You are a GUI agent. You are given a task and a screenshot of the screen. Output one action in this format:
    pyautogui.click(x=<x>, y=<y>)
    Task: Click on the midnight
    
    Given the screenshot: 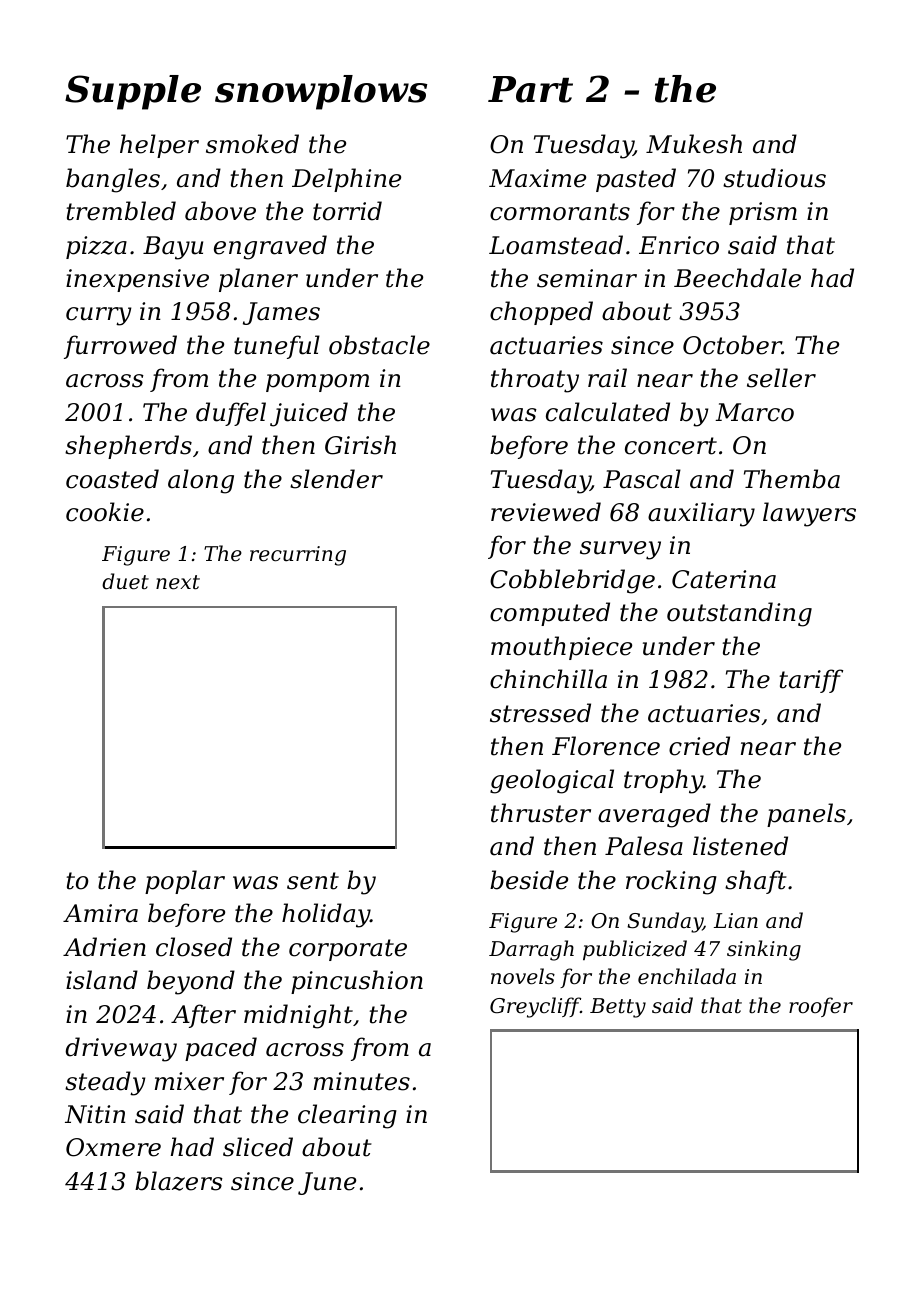 What is the action you would take?
    pyautogui.click(x=298, y=1016)
